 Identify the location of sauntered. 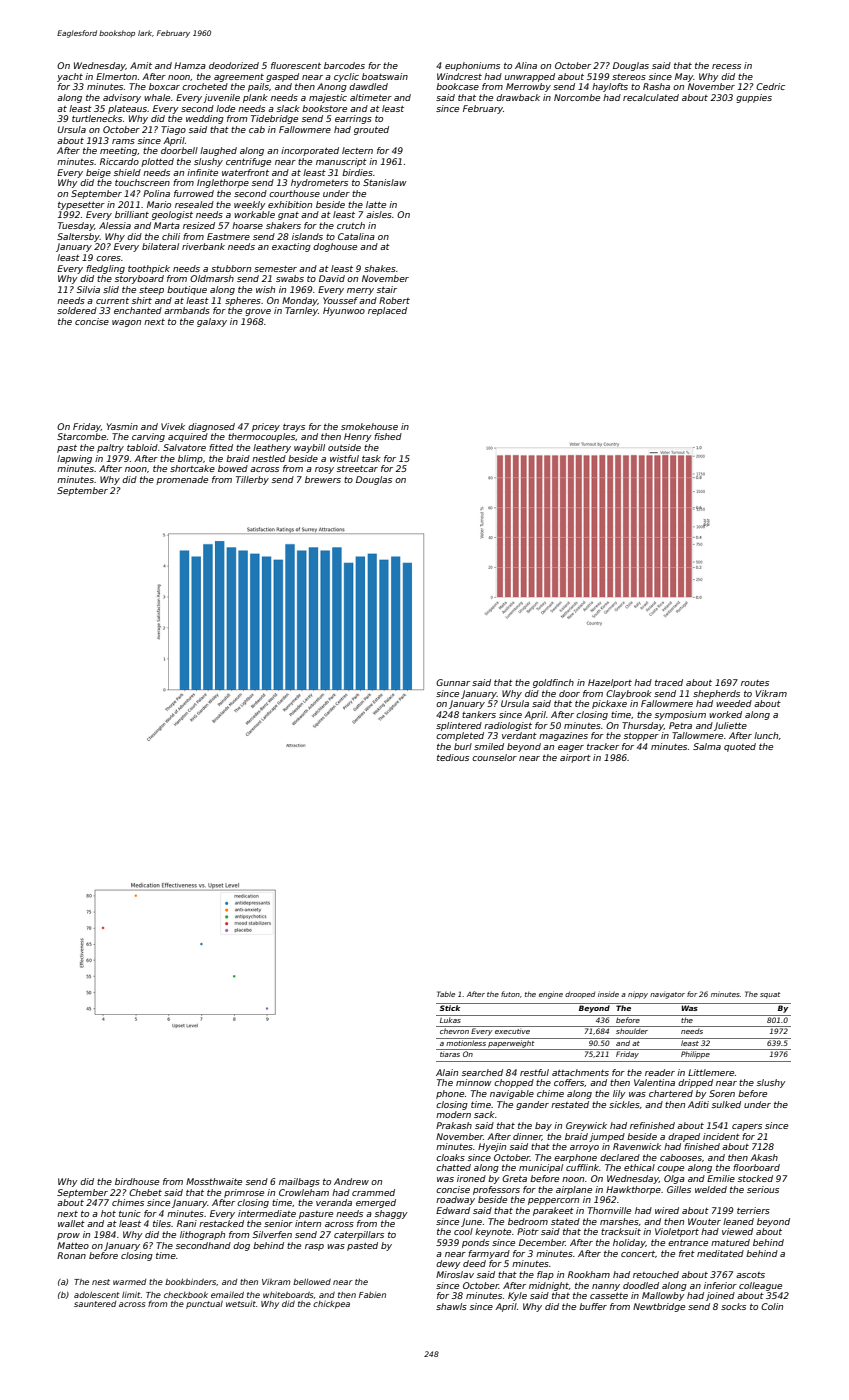
(95, 1304).
